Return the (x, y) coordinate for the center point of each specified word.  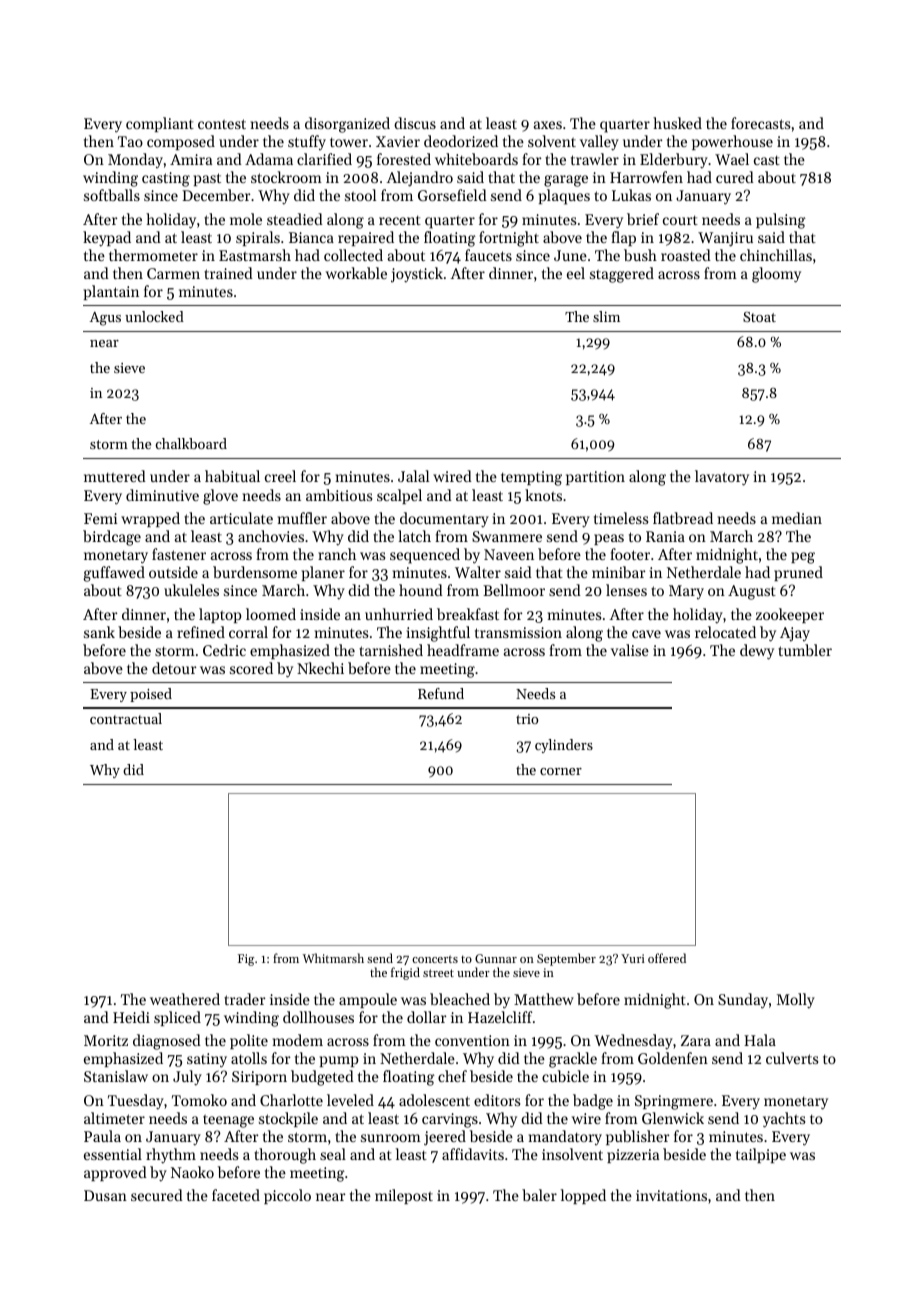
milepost (404, 1196)
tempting (531, 478)
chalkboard (191, 443)
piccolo (287, 1196)
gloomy (776, 275)
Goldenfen (673, 1058)
